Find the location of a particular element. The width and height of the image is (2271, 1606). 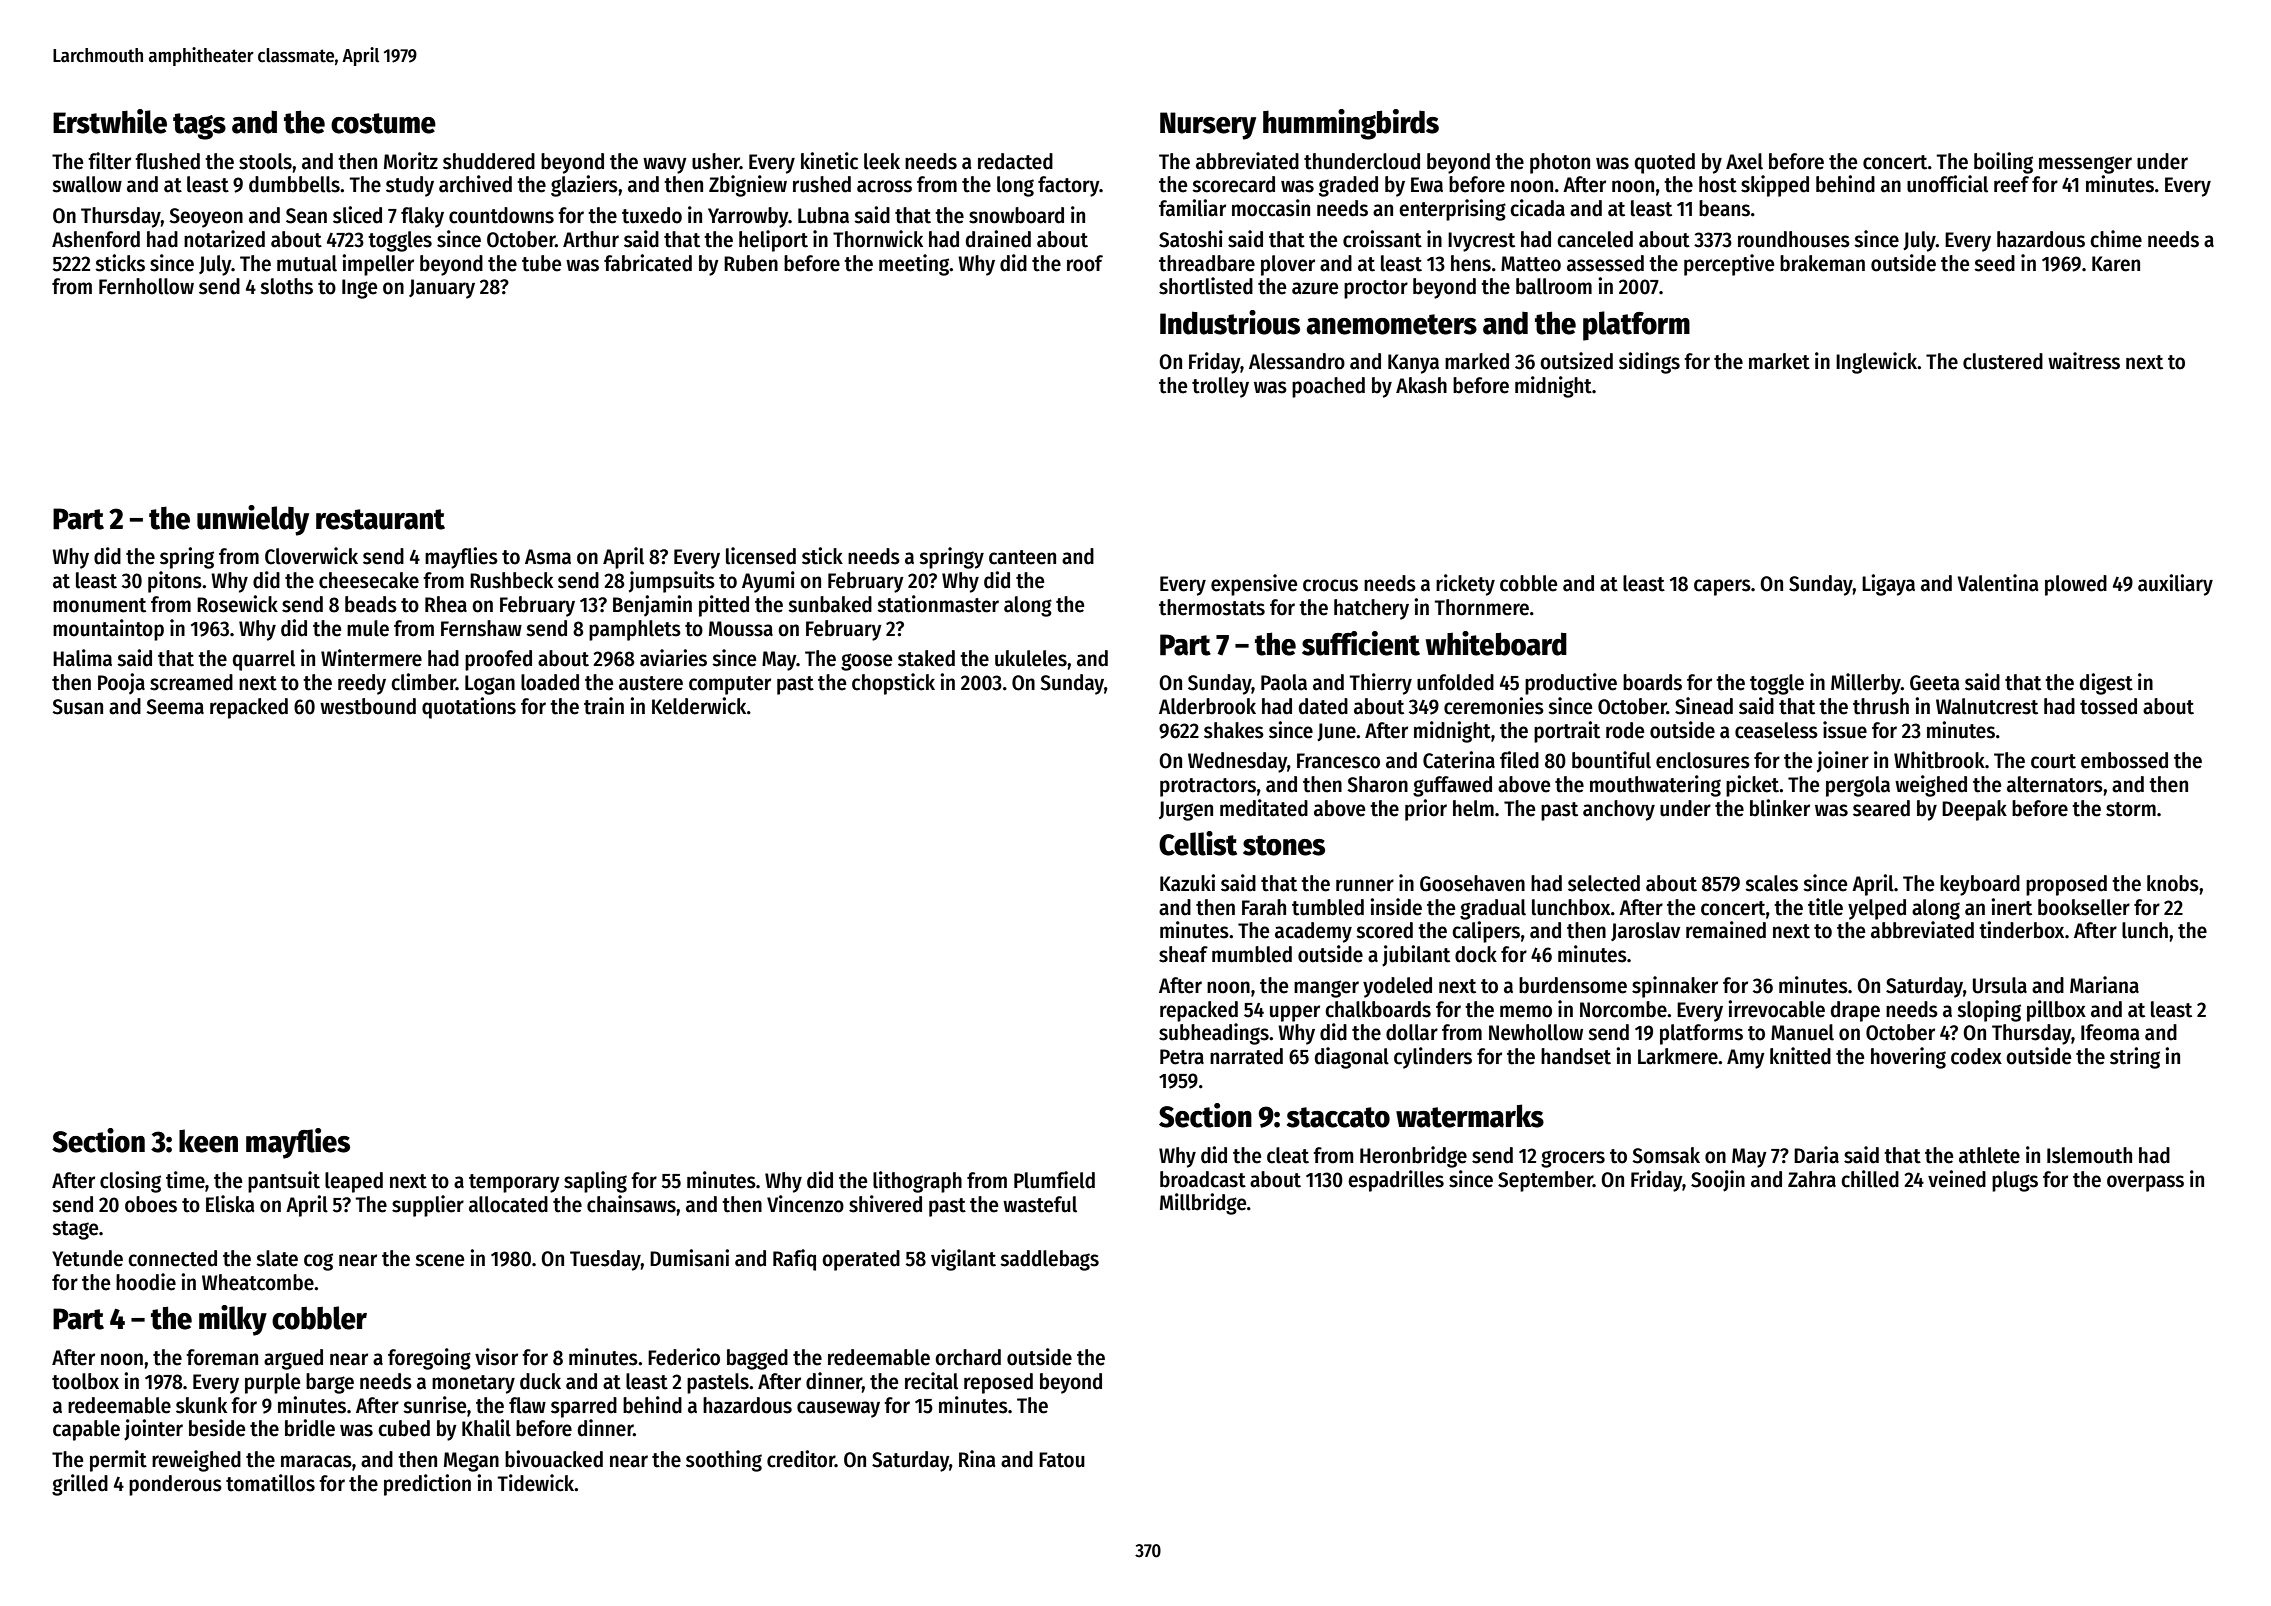

overpass is located at coordinates (2145, 1183).
